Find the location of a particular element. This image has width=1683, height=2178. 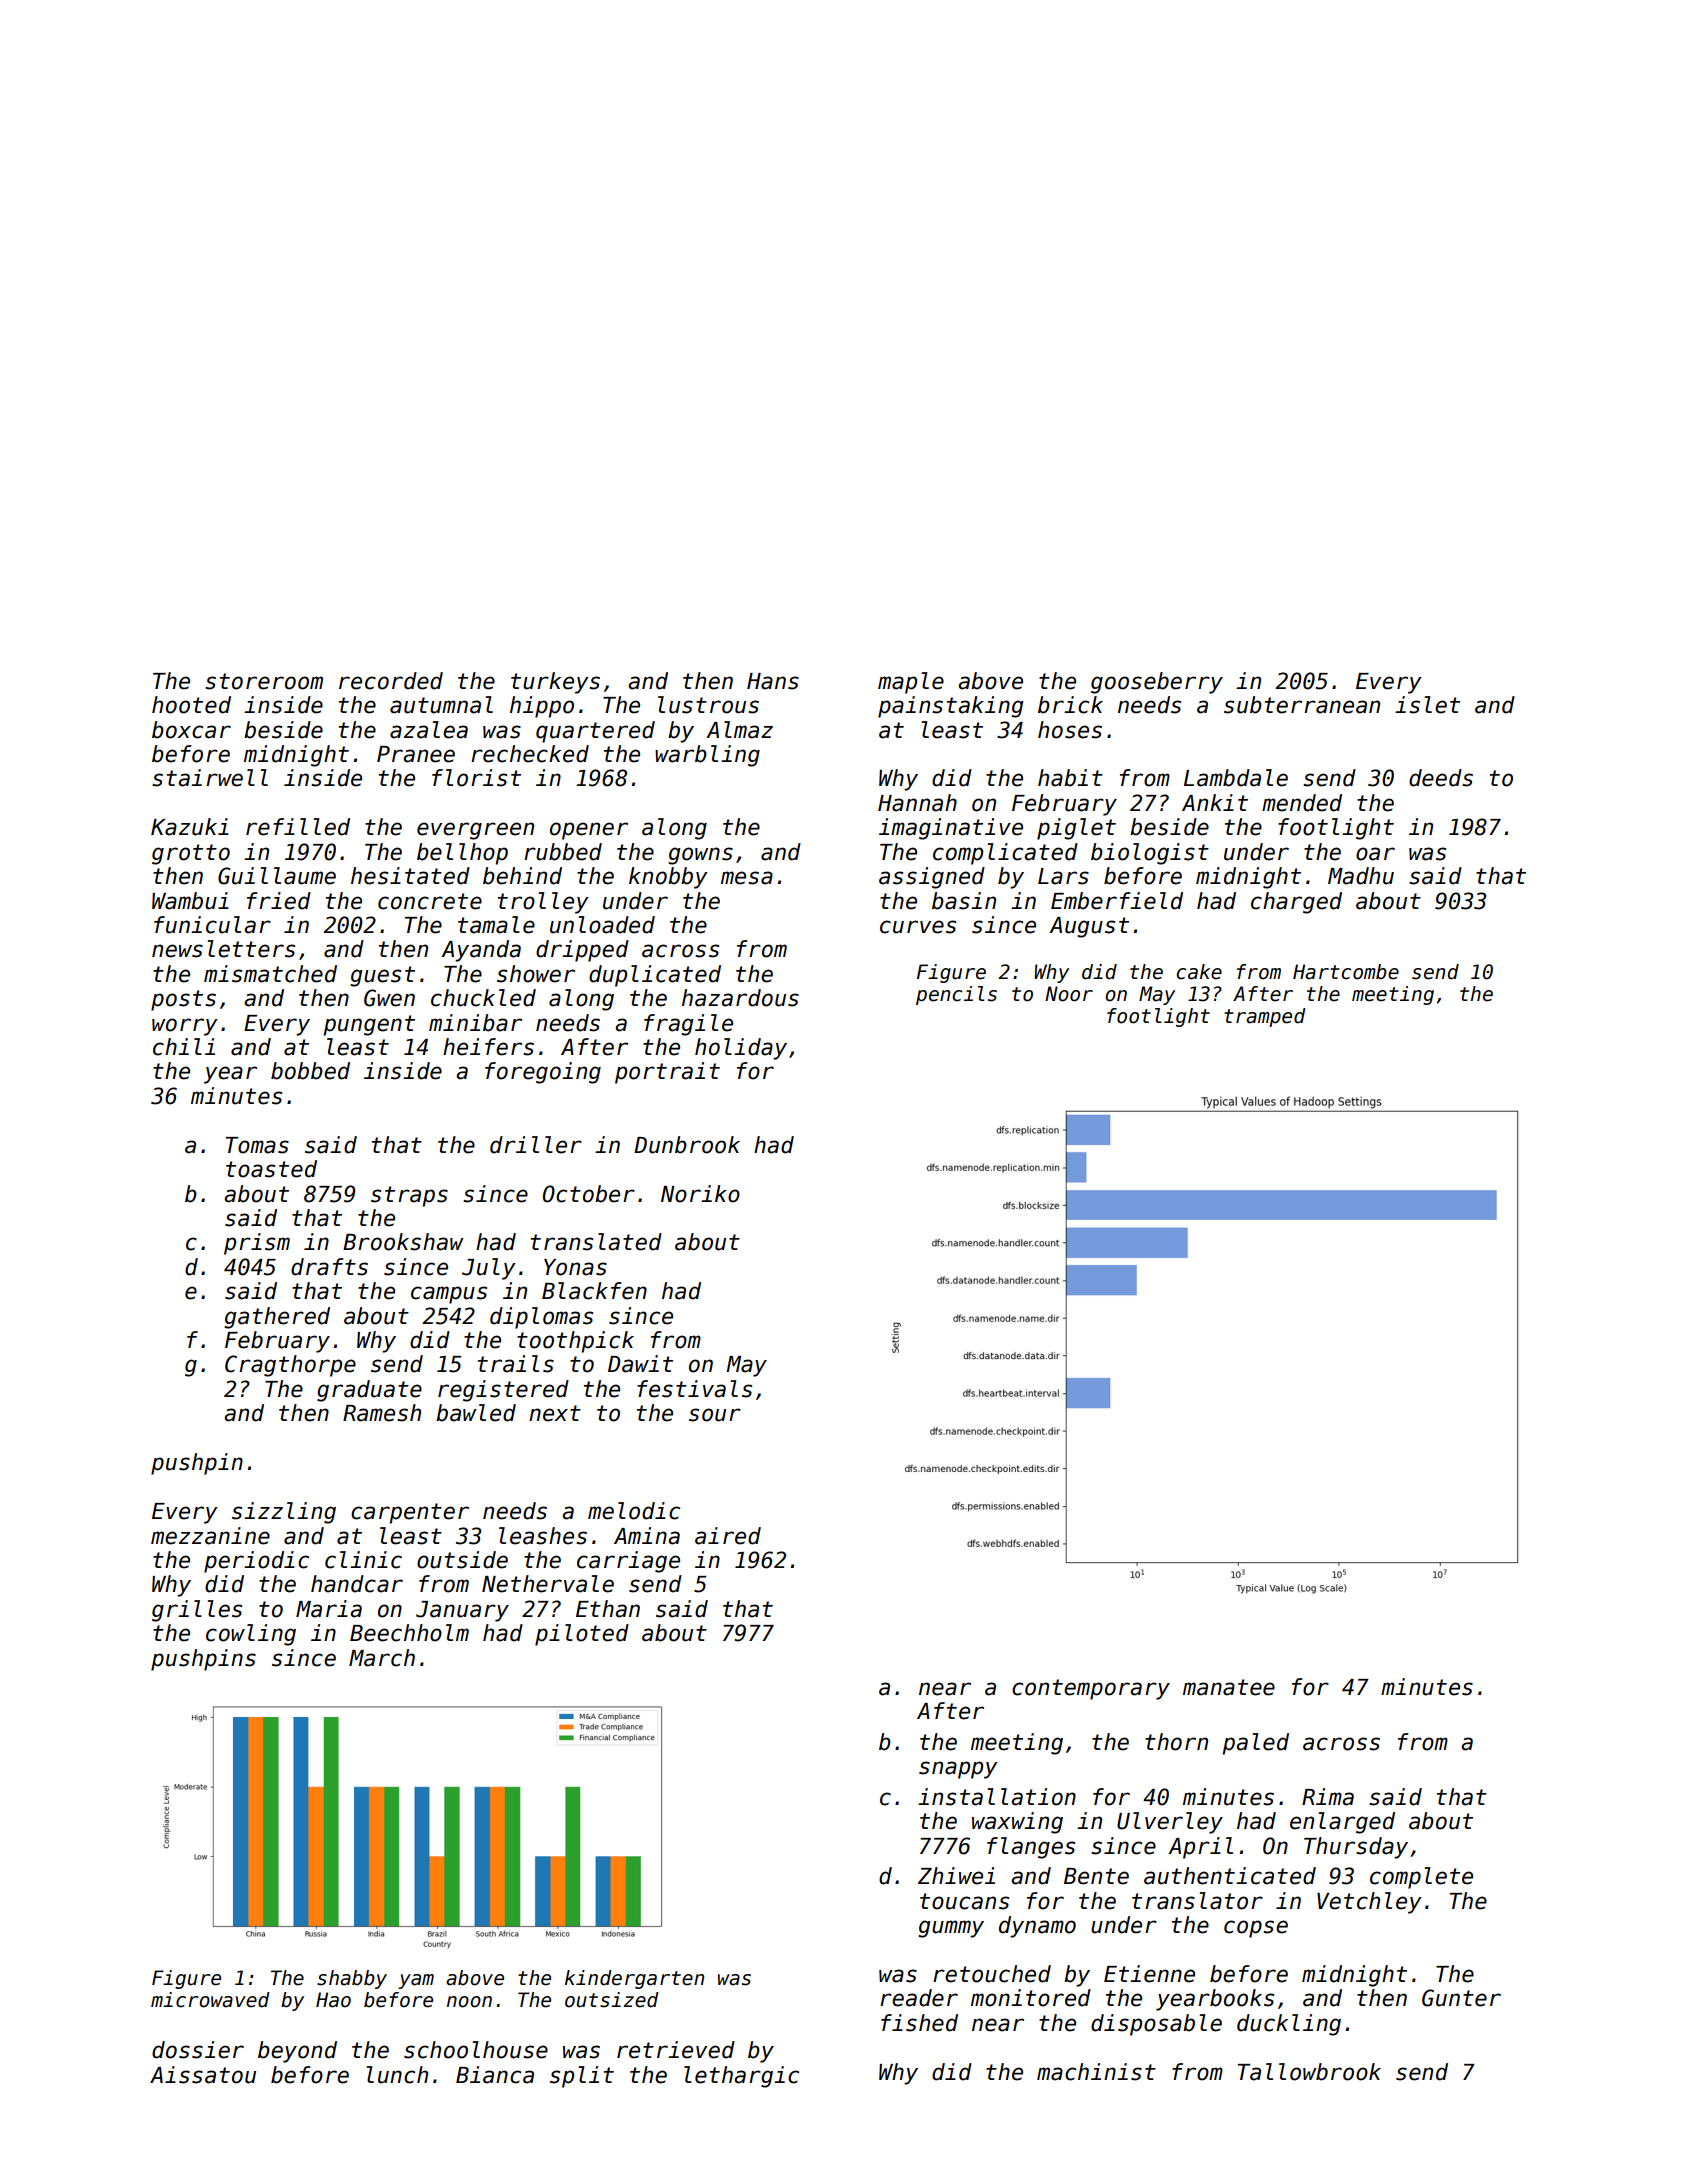

Hans is located at coordinates (773, 681).
